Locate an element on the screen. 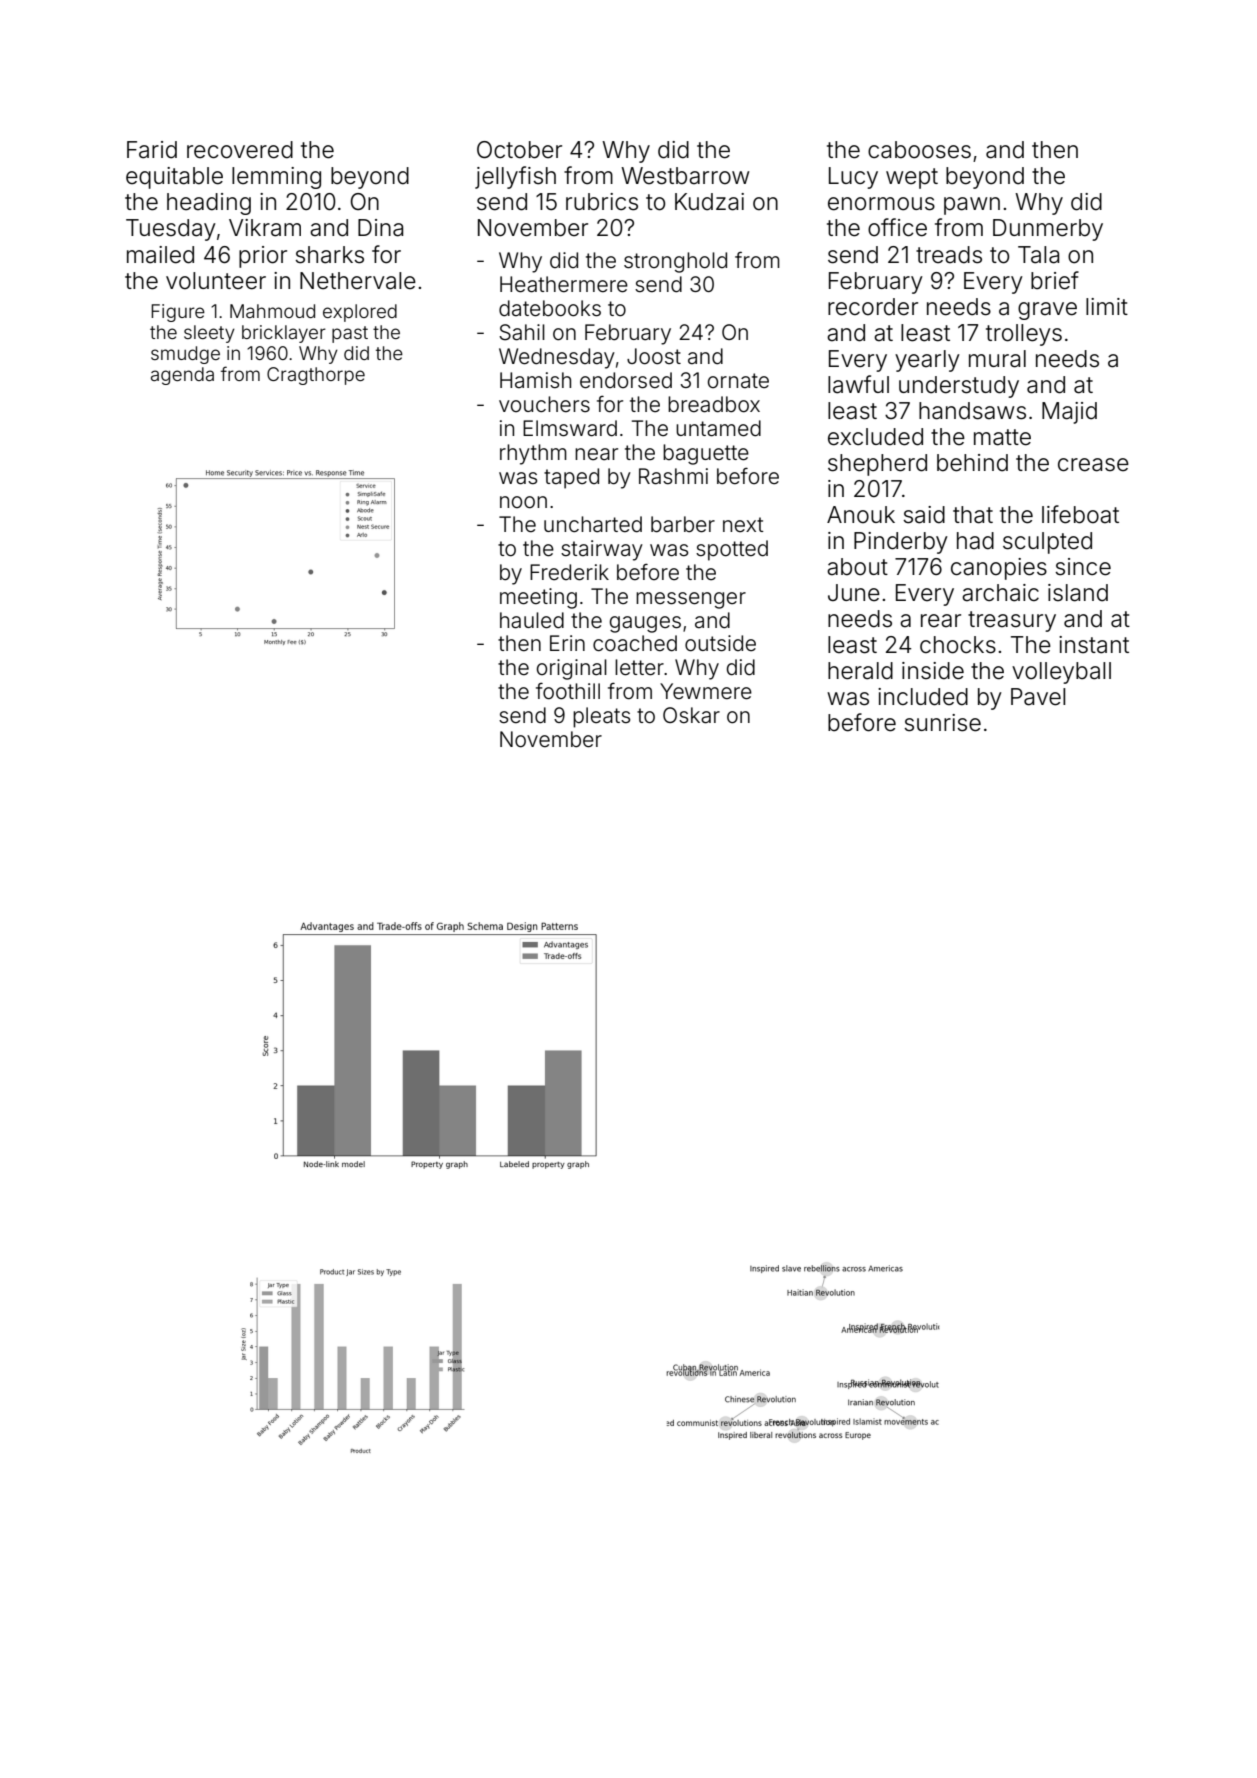  vouchers is located at coordinates (544, 404).
